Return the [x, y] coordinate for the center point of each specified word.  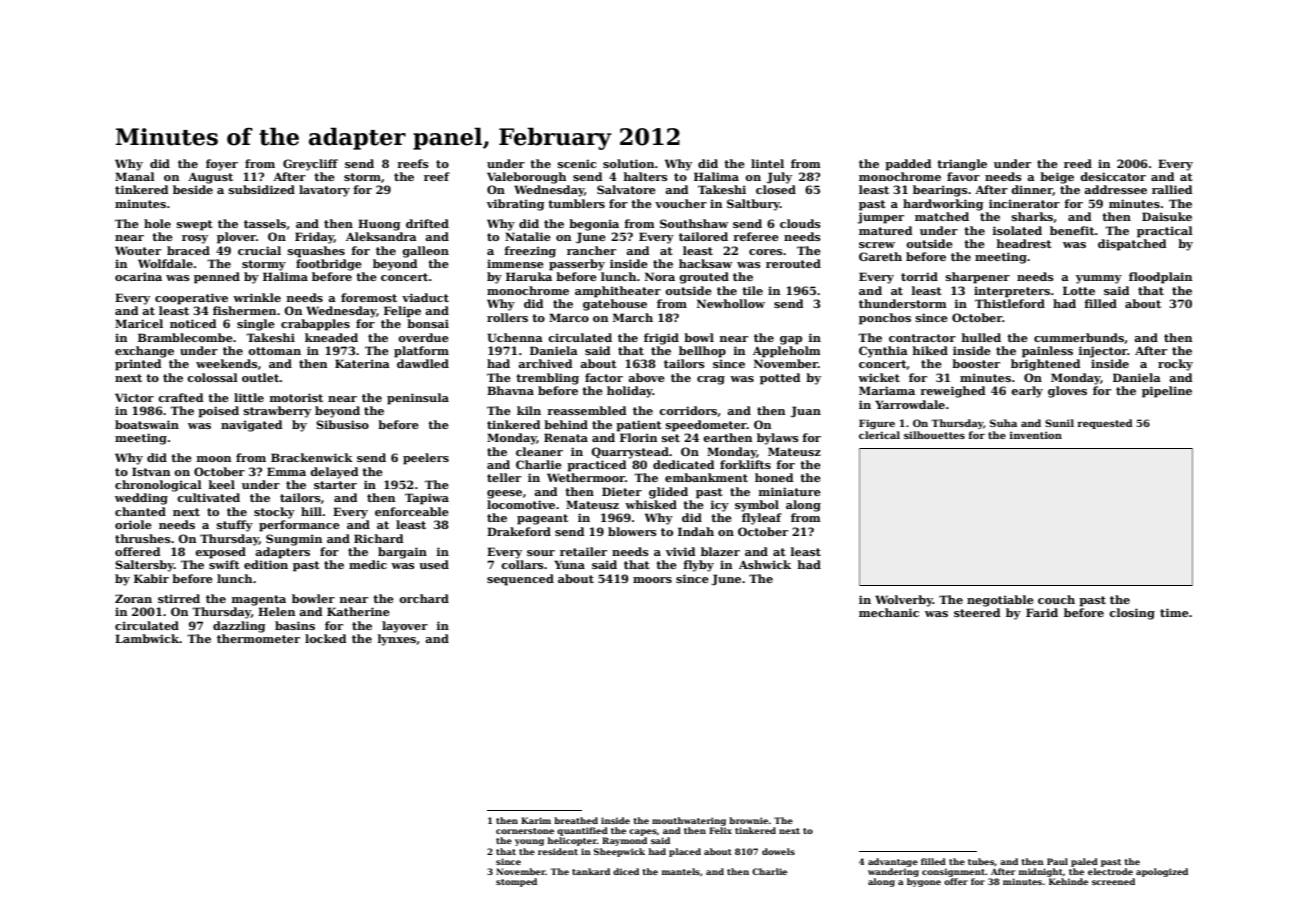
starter [335, 485]
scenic [577, 163]
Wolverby [904, 601]
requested [1105, 424]
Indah [696, 531]
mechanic [889, 612]
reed [1078, 163]
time [1174, 612]
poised [218, 412]
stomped [516, 882]
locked [325, 638]
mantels [681, 871]
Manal [135, 176]
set [671, 438]
